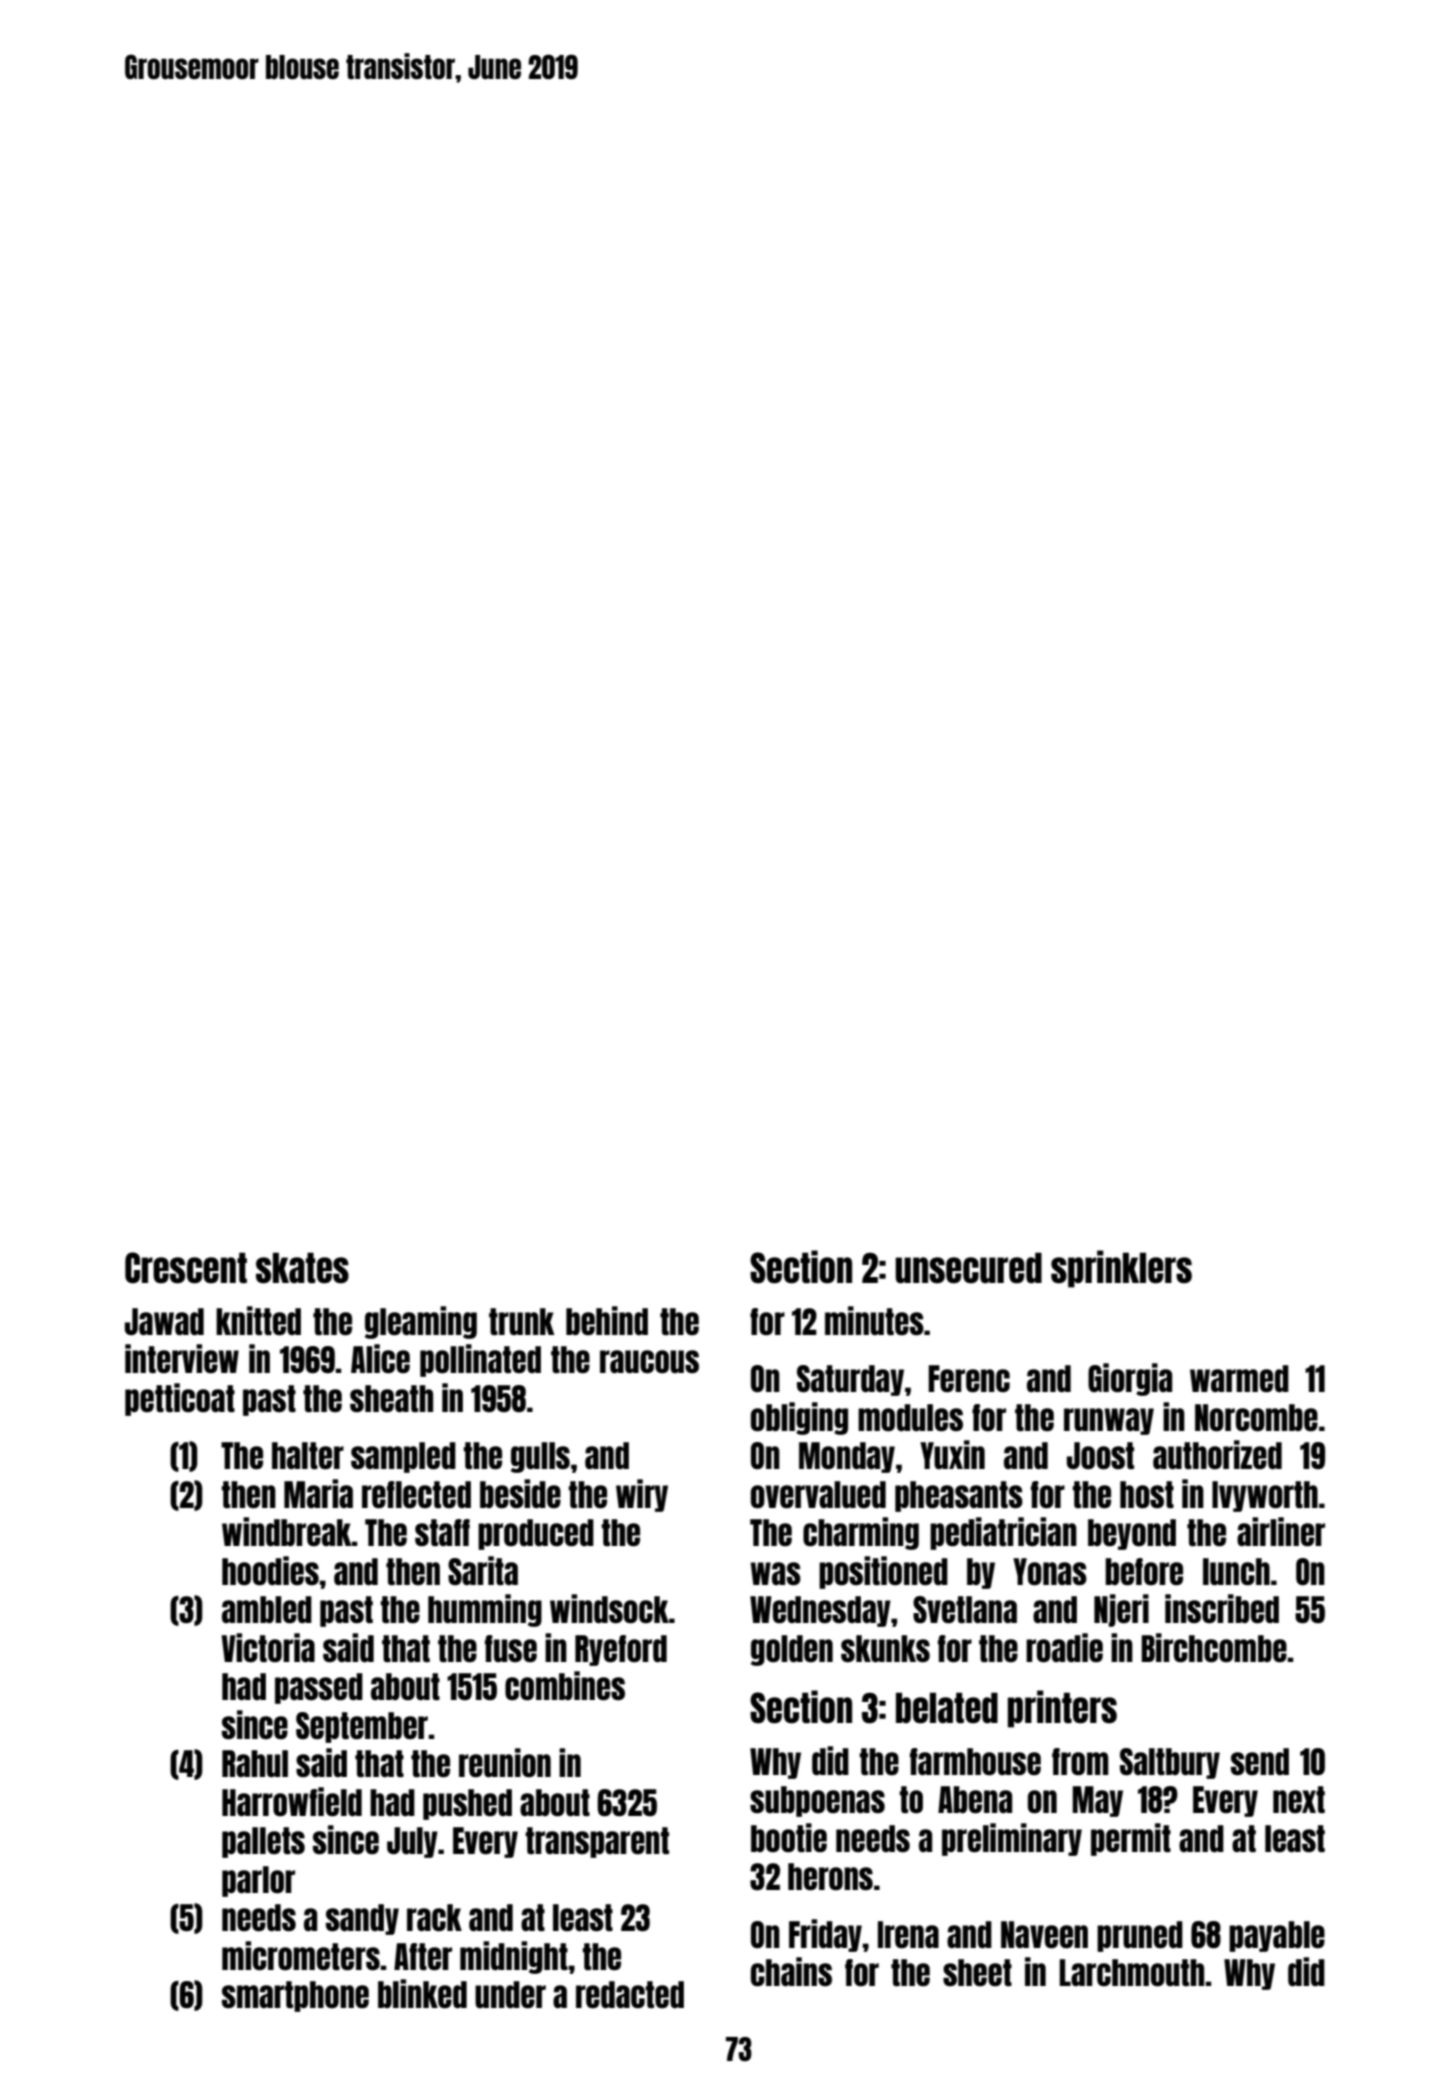 This screenshot has width=1450, height=2100. What do you see at coordinates (308, 1455) in the screenshot?
I see `halter` at bounding box center [308, 1455].
